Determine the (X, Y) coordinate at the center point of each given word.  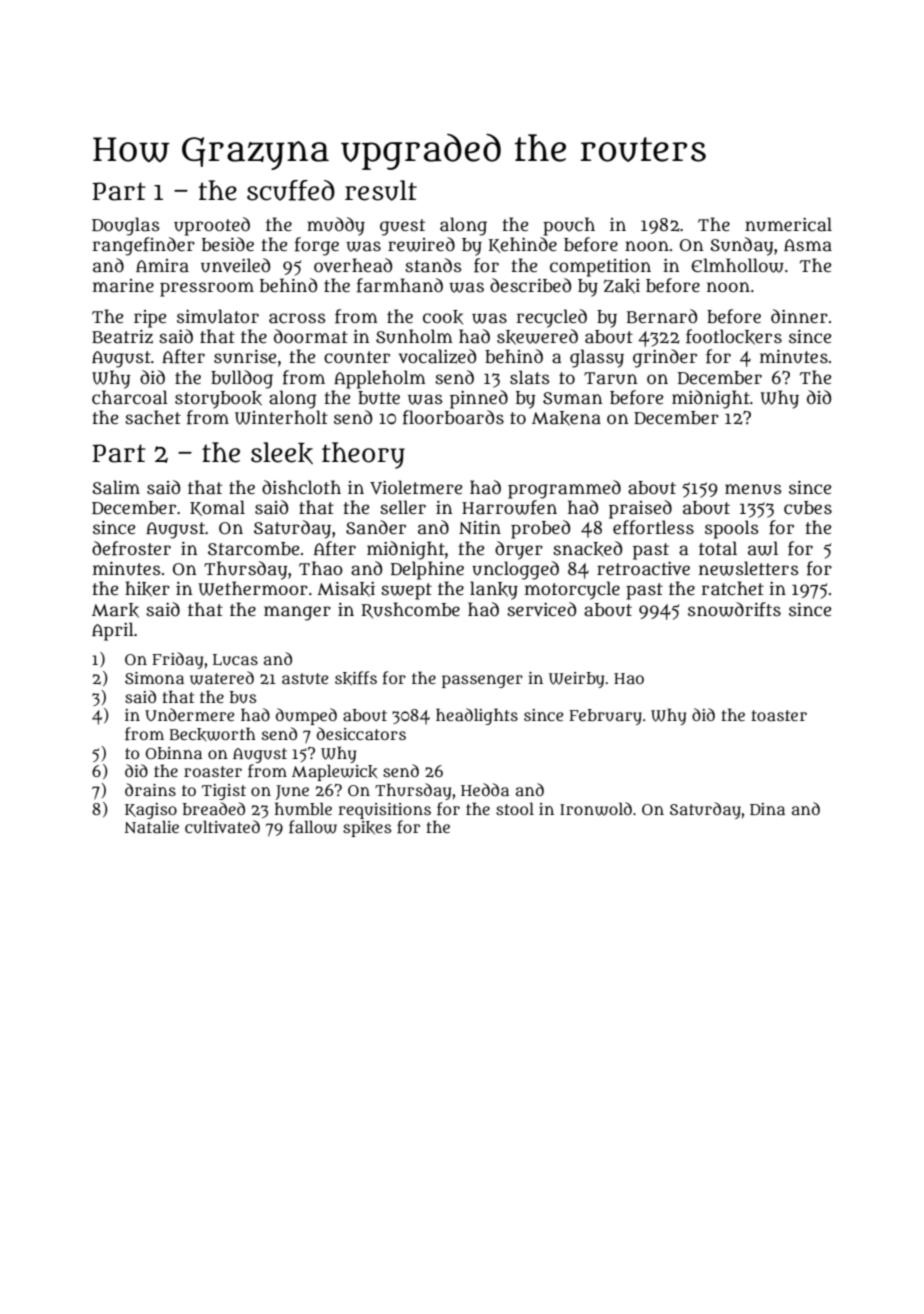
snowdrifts (734, 609)
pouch (569, 226)
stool (515, 808)
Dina (767, 809)
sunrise (245, 357)
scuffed (291, 190)
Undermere (189, 714)
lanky (494, 590)
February (605, 717)
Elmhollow (737, 265)
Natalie (151, 826)
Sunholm (414, 336)
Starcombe (253, 549)
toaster (779, 715)
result (381, 190)
